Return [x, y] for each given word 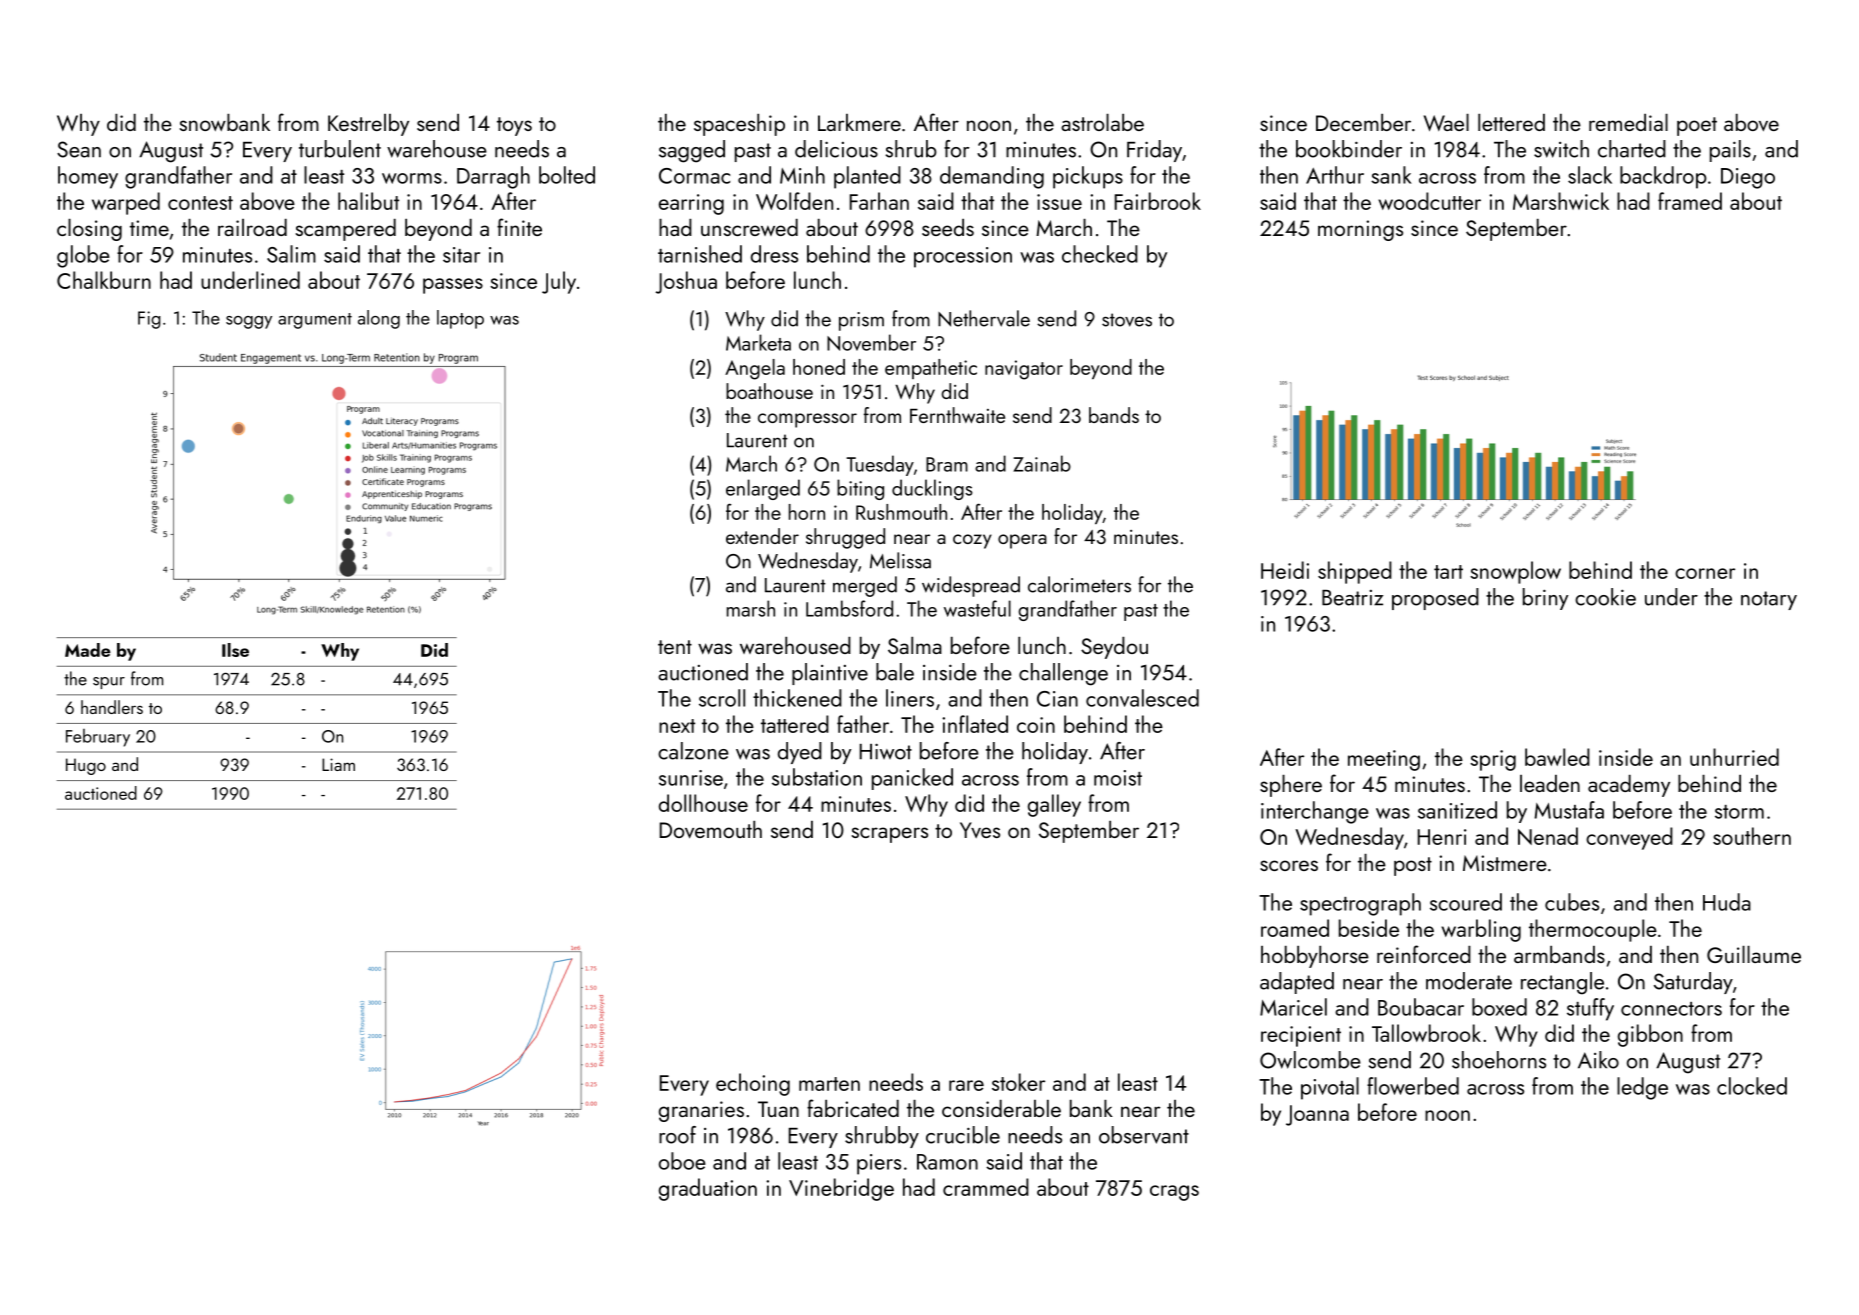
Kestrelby [368, 125]
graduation [708, 1189]
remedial [1628, 122]
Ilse [235, 650]
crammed [986, 1187]
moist [1118, 778]
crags [1174, 1193]
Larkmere [859, 122]
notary [1769, 600]
